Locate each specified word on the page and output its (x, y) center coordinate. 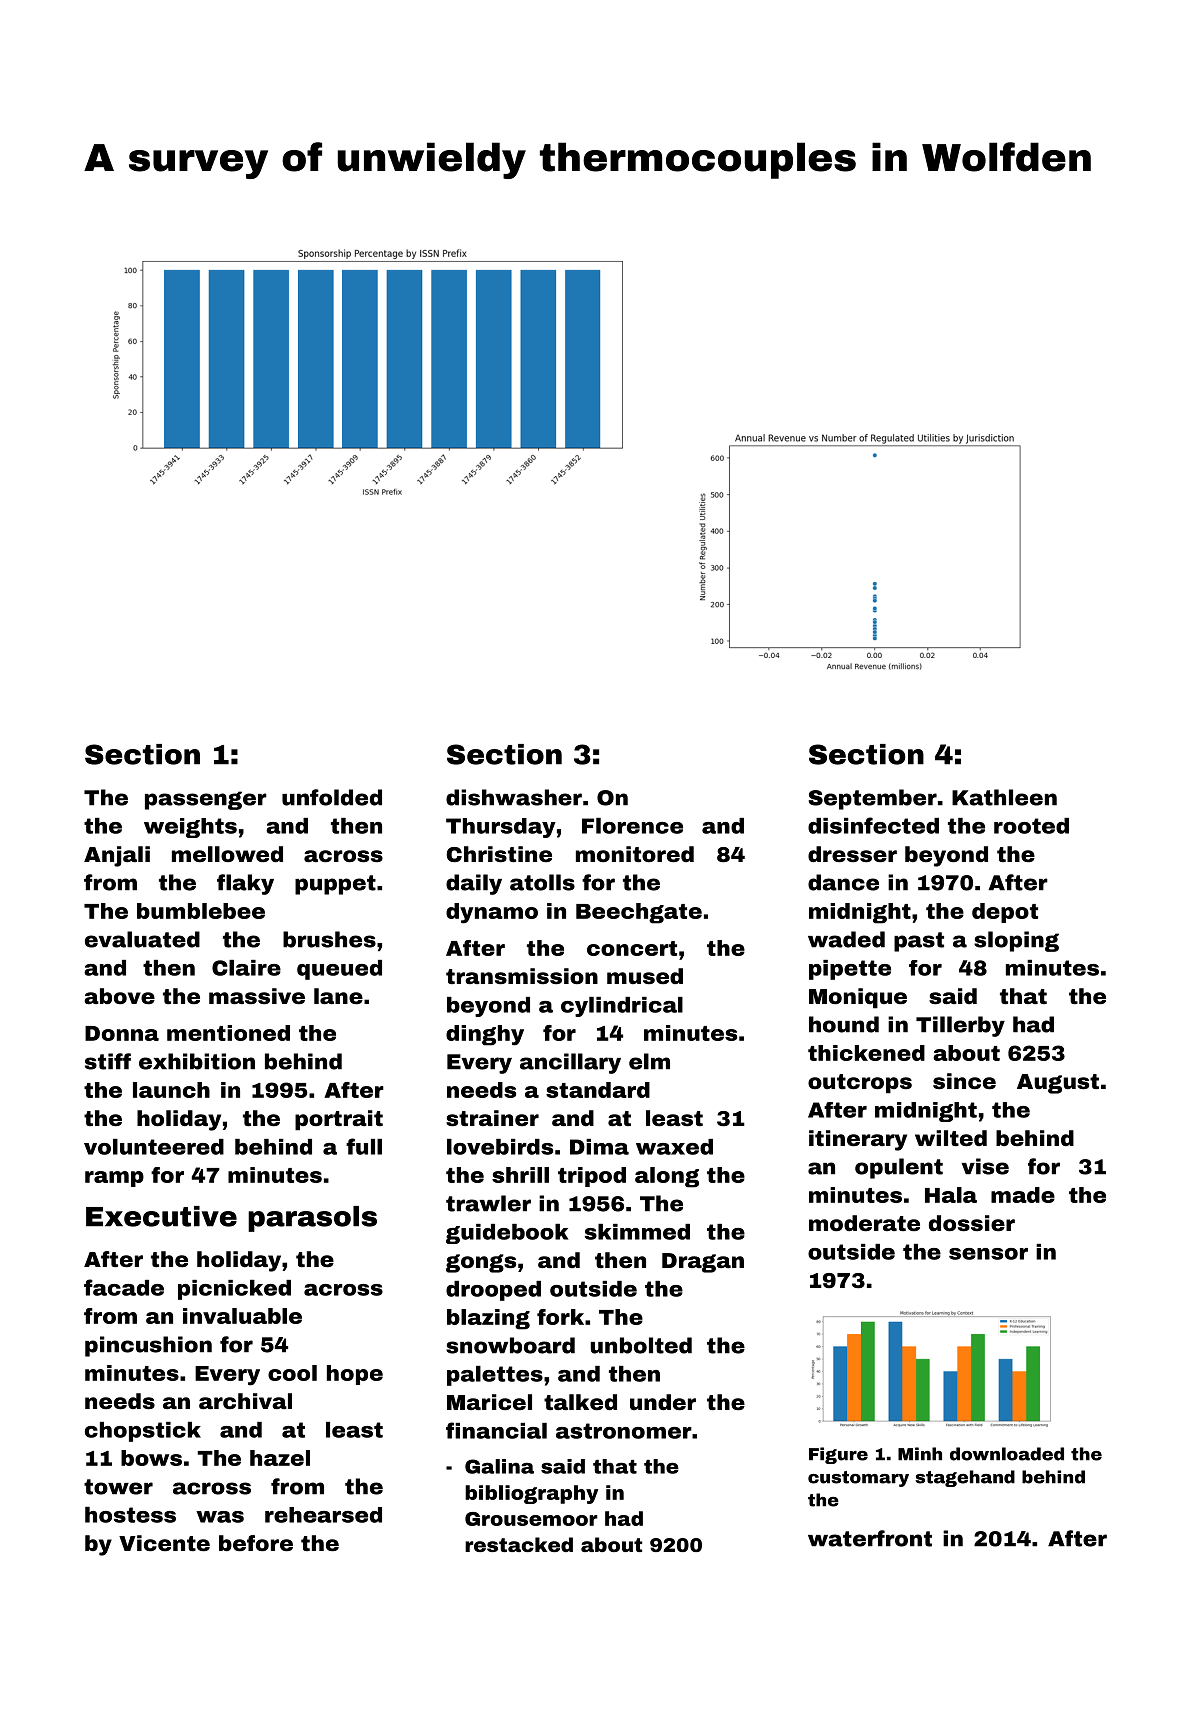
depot (1005, 913)
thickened (866, 1053)
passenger (206, 800)
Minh (920, 1454)
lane (338, 996)
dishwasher (514, 797)
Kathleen (1004, 797)
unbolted (641, 1345)
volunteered (154, 1147)
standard (598, 1090)
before (256, 1543)
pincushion (148, 1346)
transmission (522, 976)
